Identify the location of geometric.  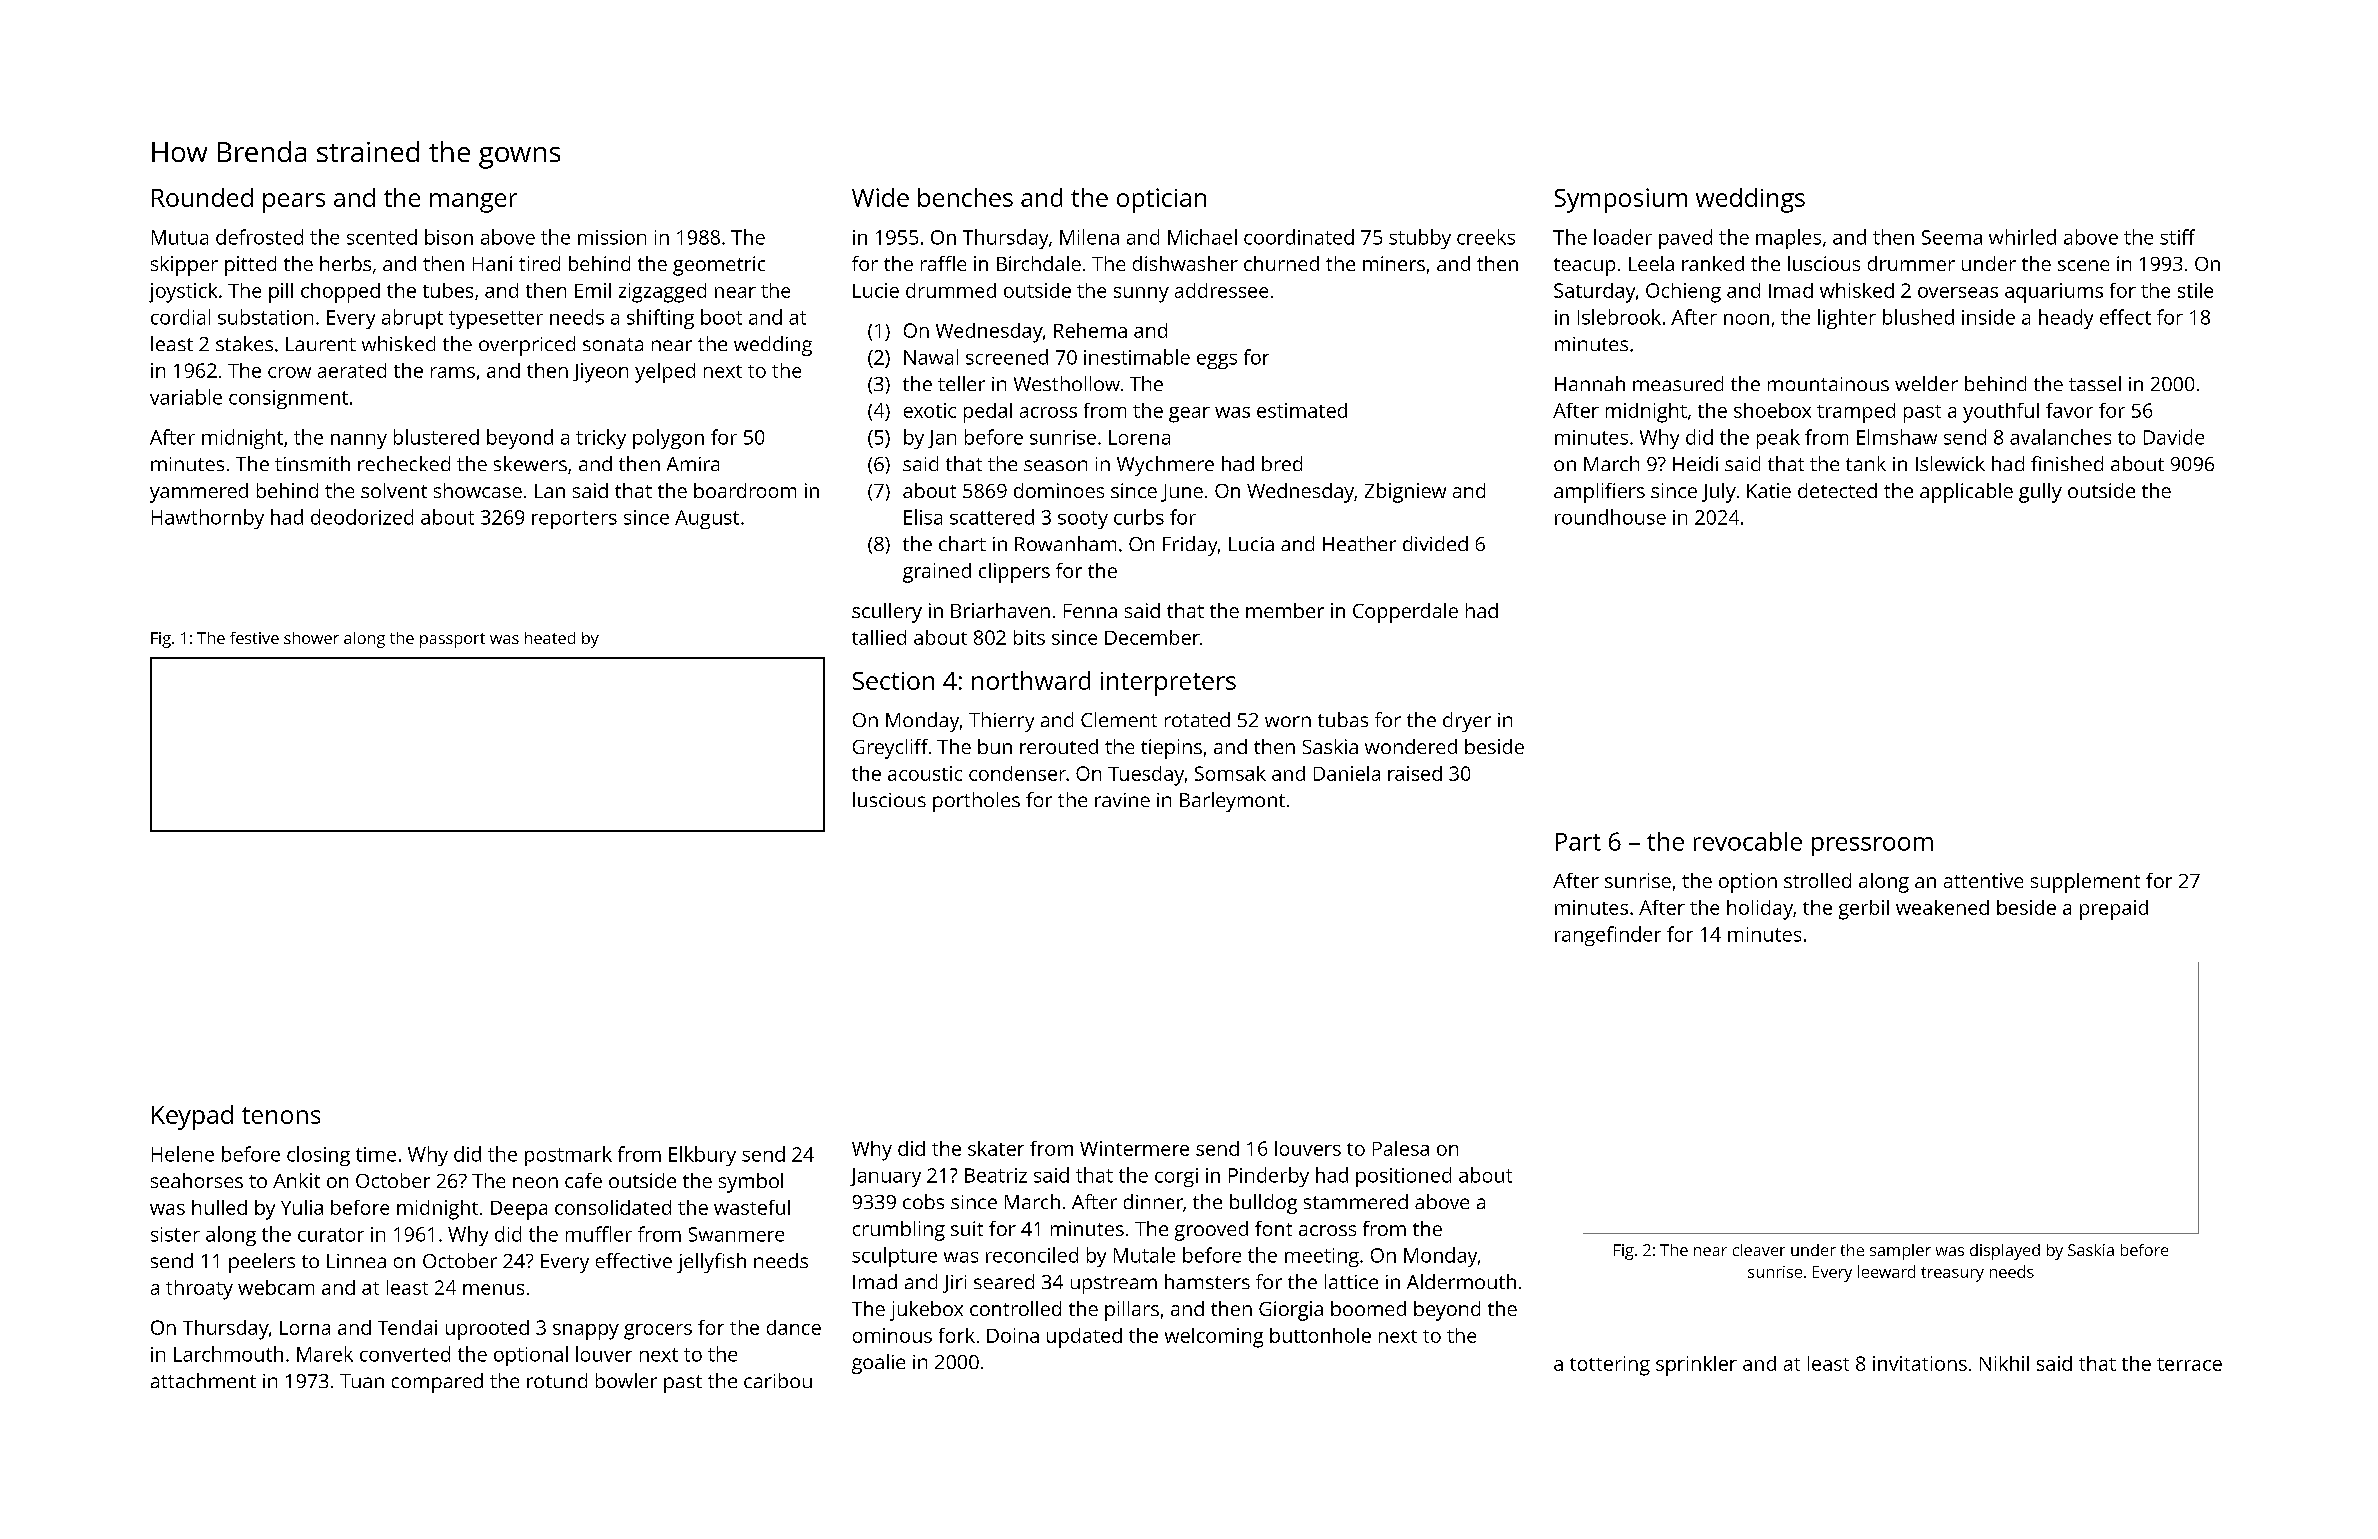
(719, 266).
